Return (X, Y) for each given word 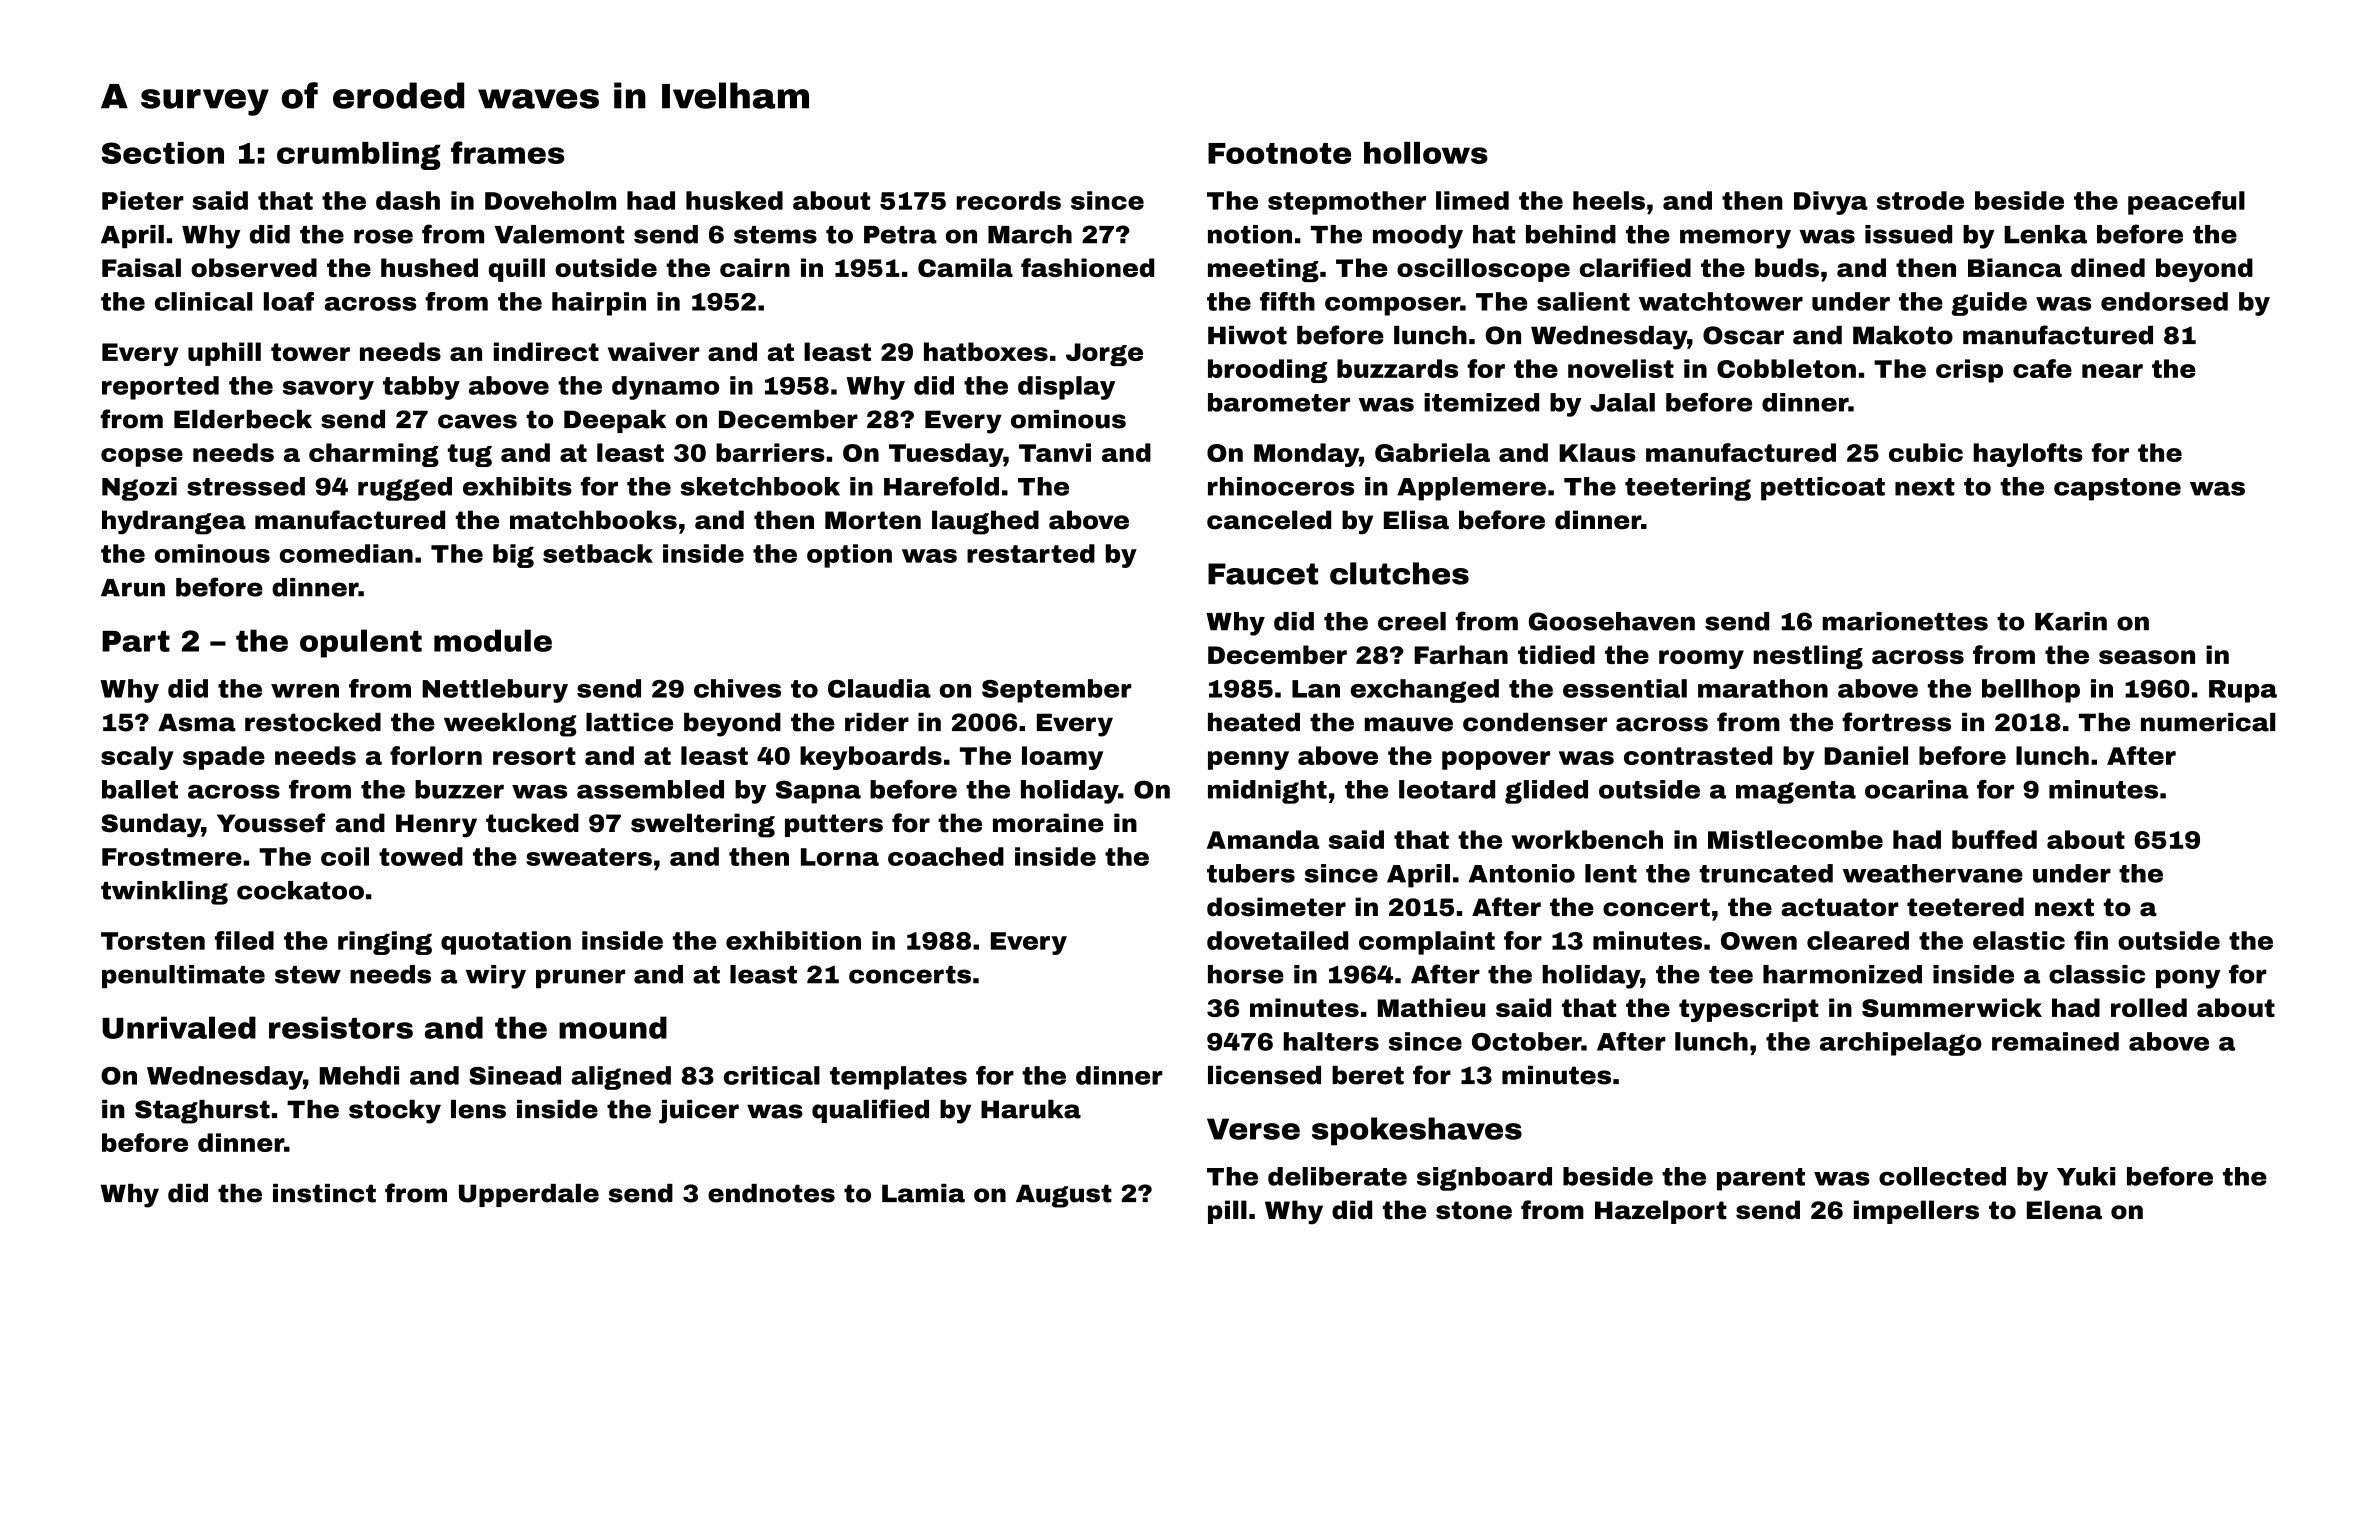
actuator (1840, 907)
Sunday (151, 825)
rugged (405, 489)
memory (1735, 239)
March (1030, 234)
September (1057, 691)
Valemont (559, 234)
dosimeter (1276, 907)
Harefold (941, 486)
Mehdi (359, 1075)
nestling (1808, 657)
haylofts (2028, 455)
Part (136, 641)
